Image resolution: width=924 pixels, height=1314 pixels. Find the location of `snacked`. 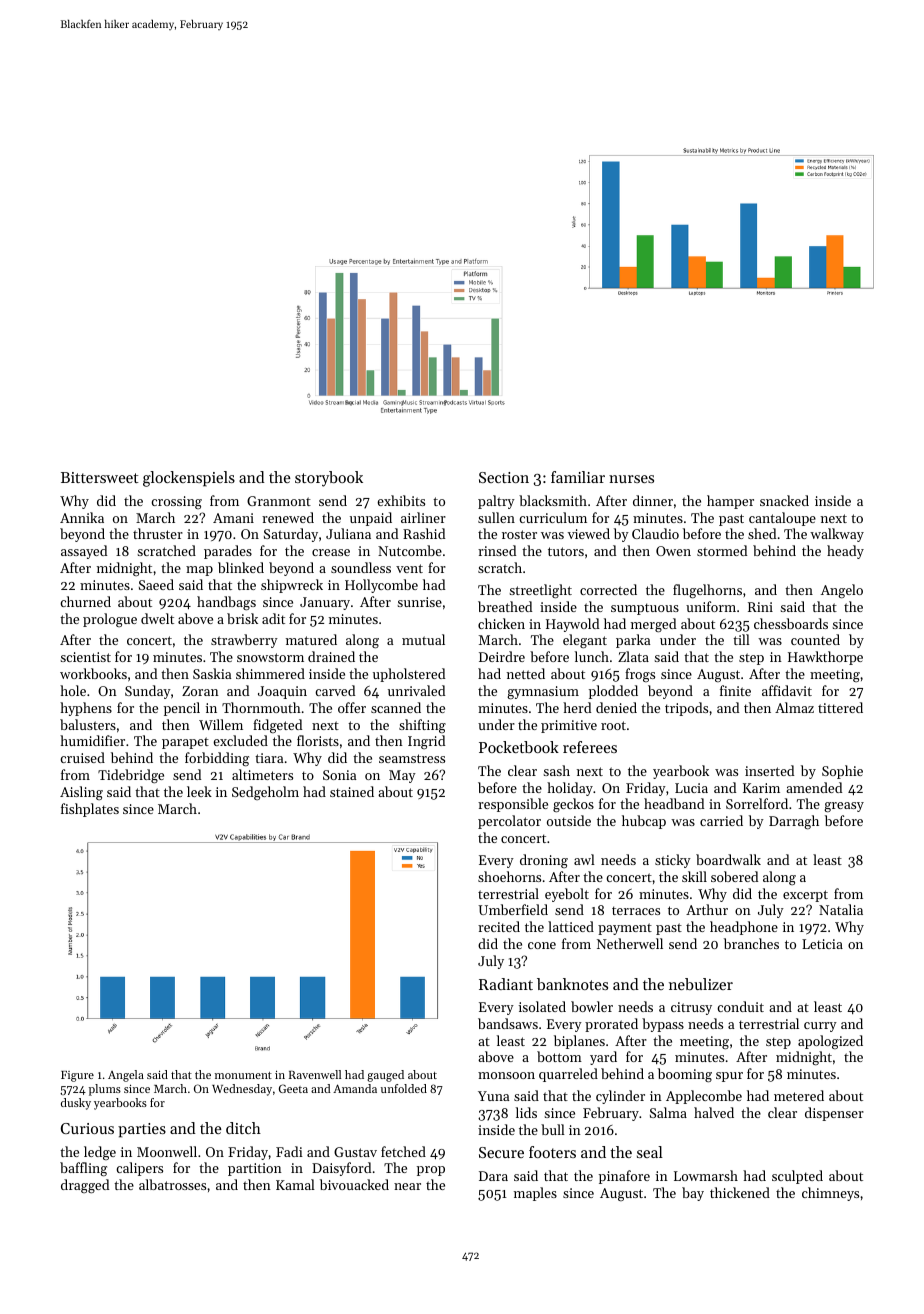

snacked is located at coordinates (784, 500).
